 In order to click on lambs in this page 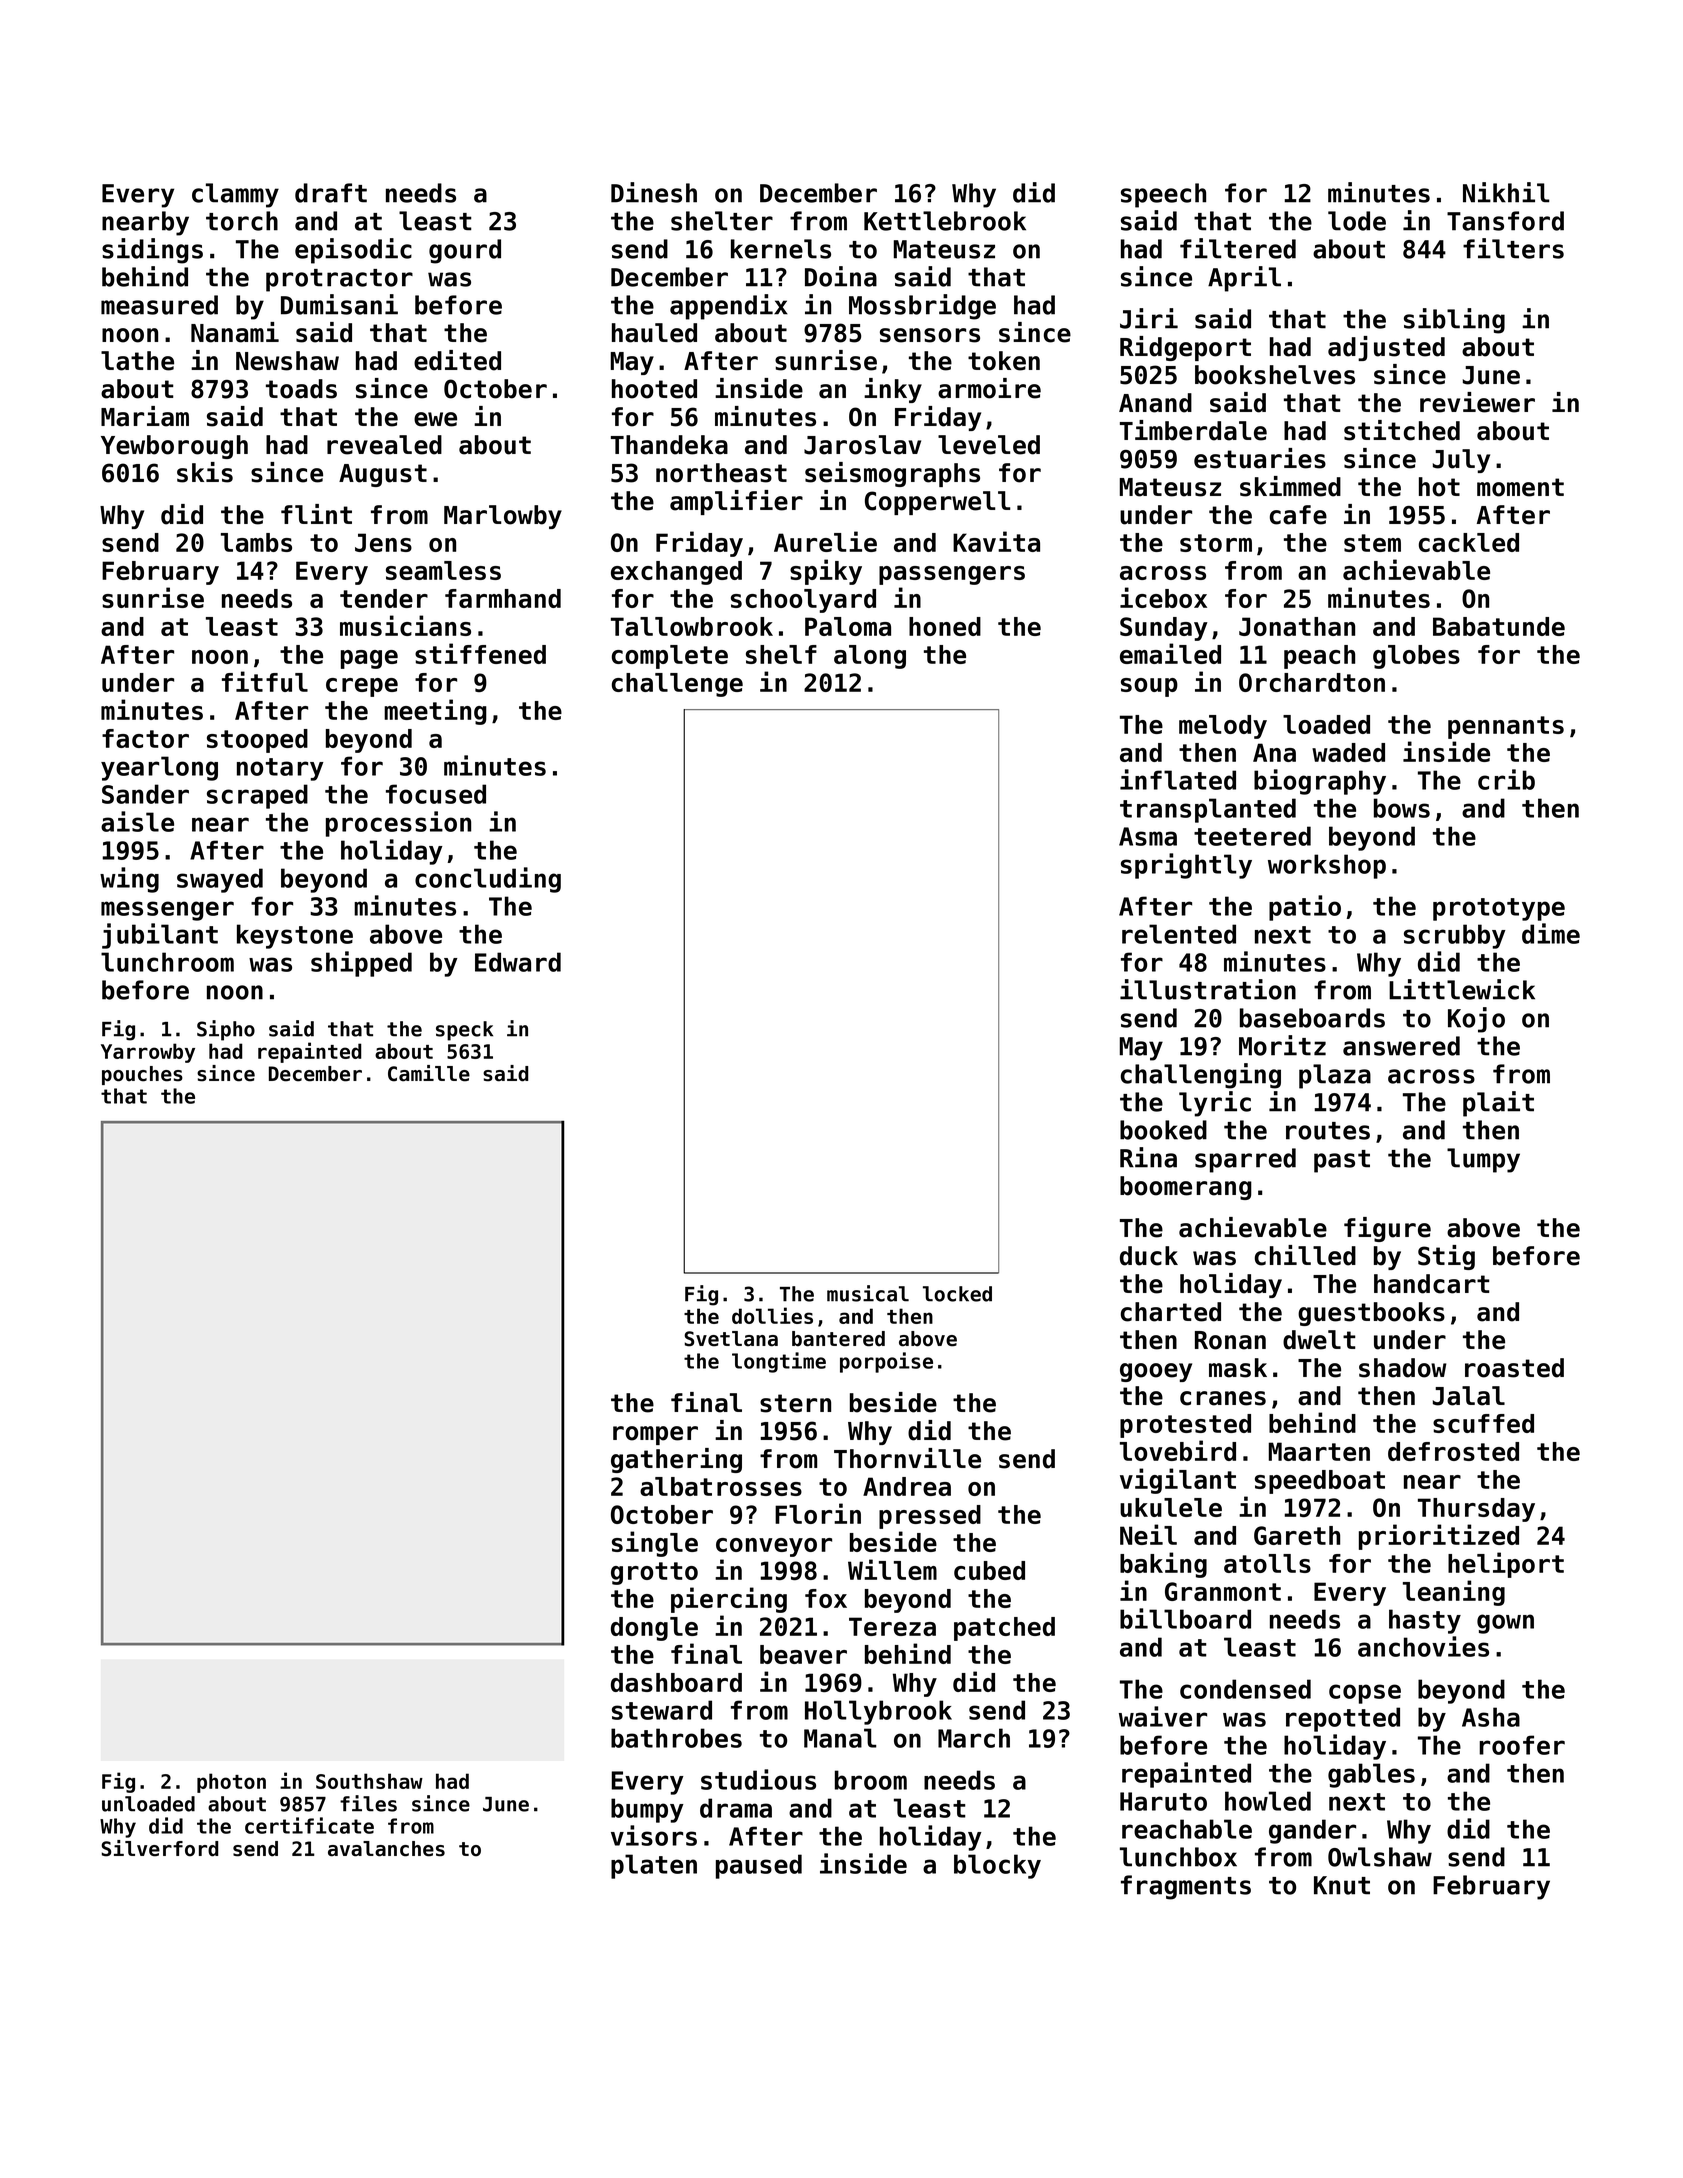, I will do `click(256, 542)`.
